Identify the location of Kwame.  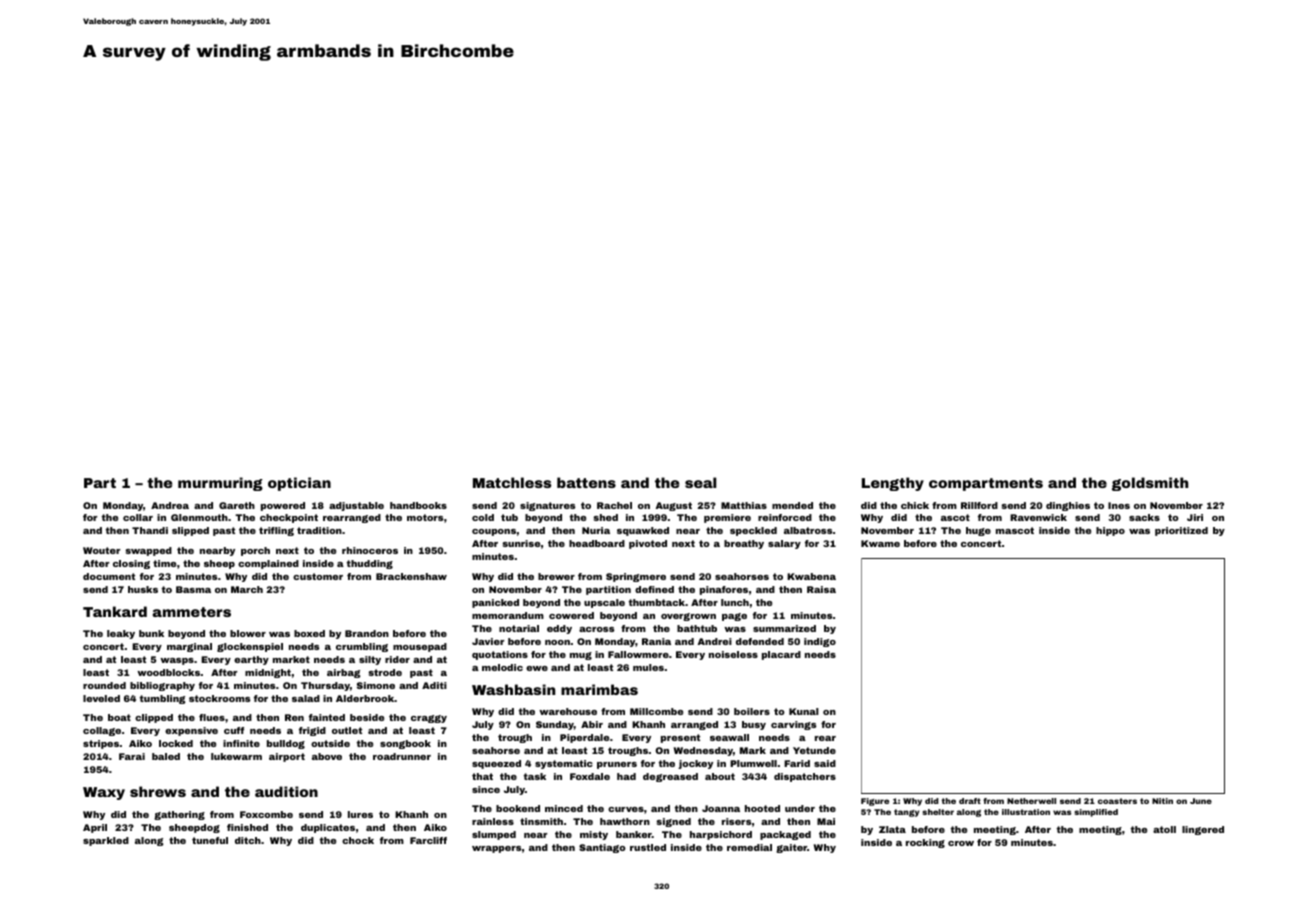
(880, 543).
